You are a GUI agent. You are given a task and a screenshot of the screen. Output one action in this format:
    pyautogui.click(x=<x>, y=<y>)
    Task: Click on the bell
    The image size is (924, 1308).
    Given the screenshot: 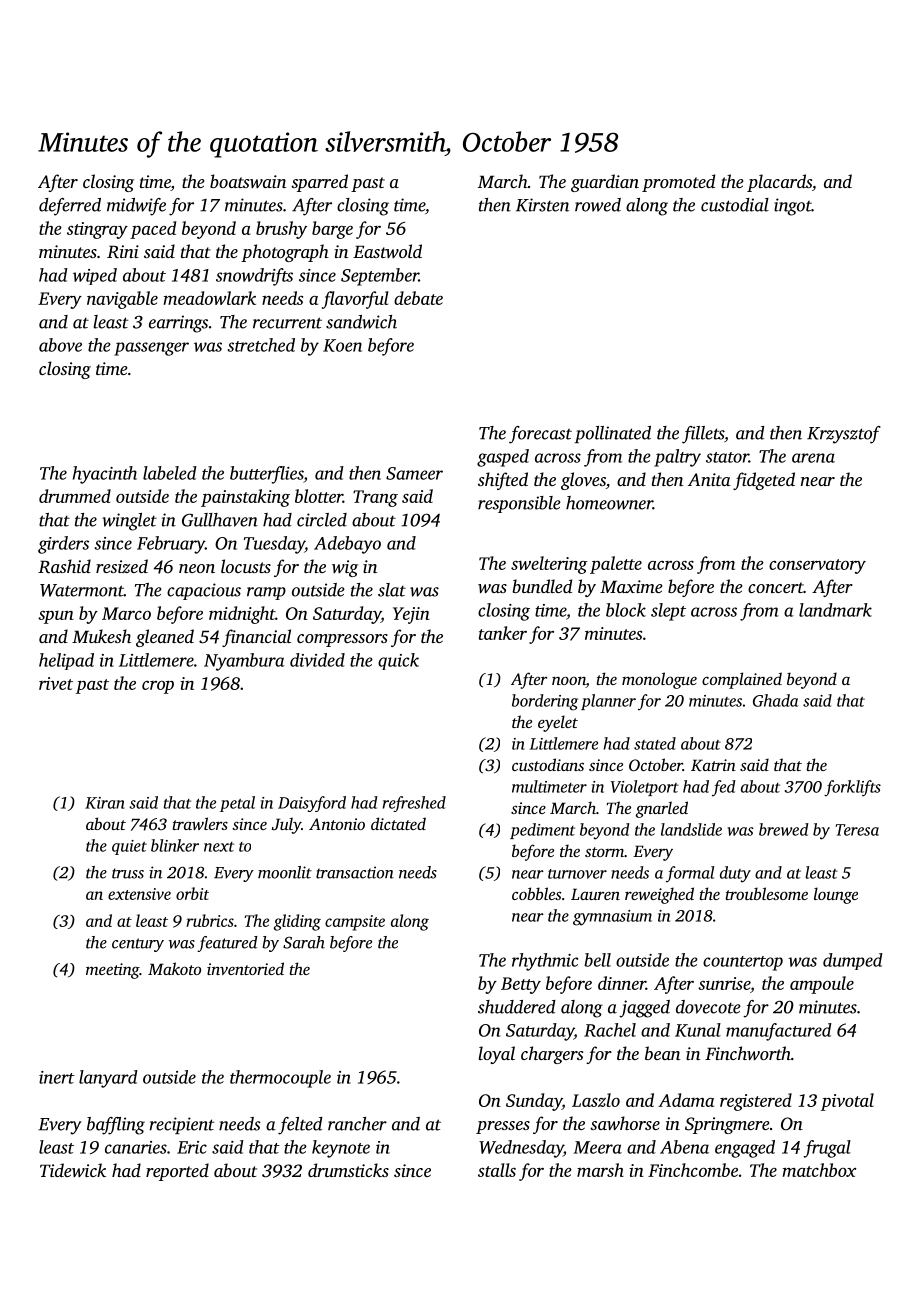 What is the action you would take?
    pyautogui.click(x=597, y=960)
